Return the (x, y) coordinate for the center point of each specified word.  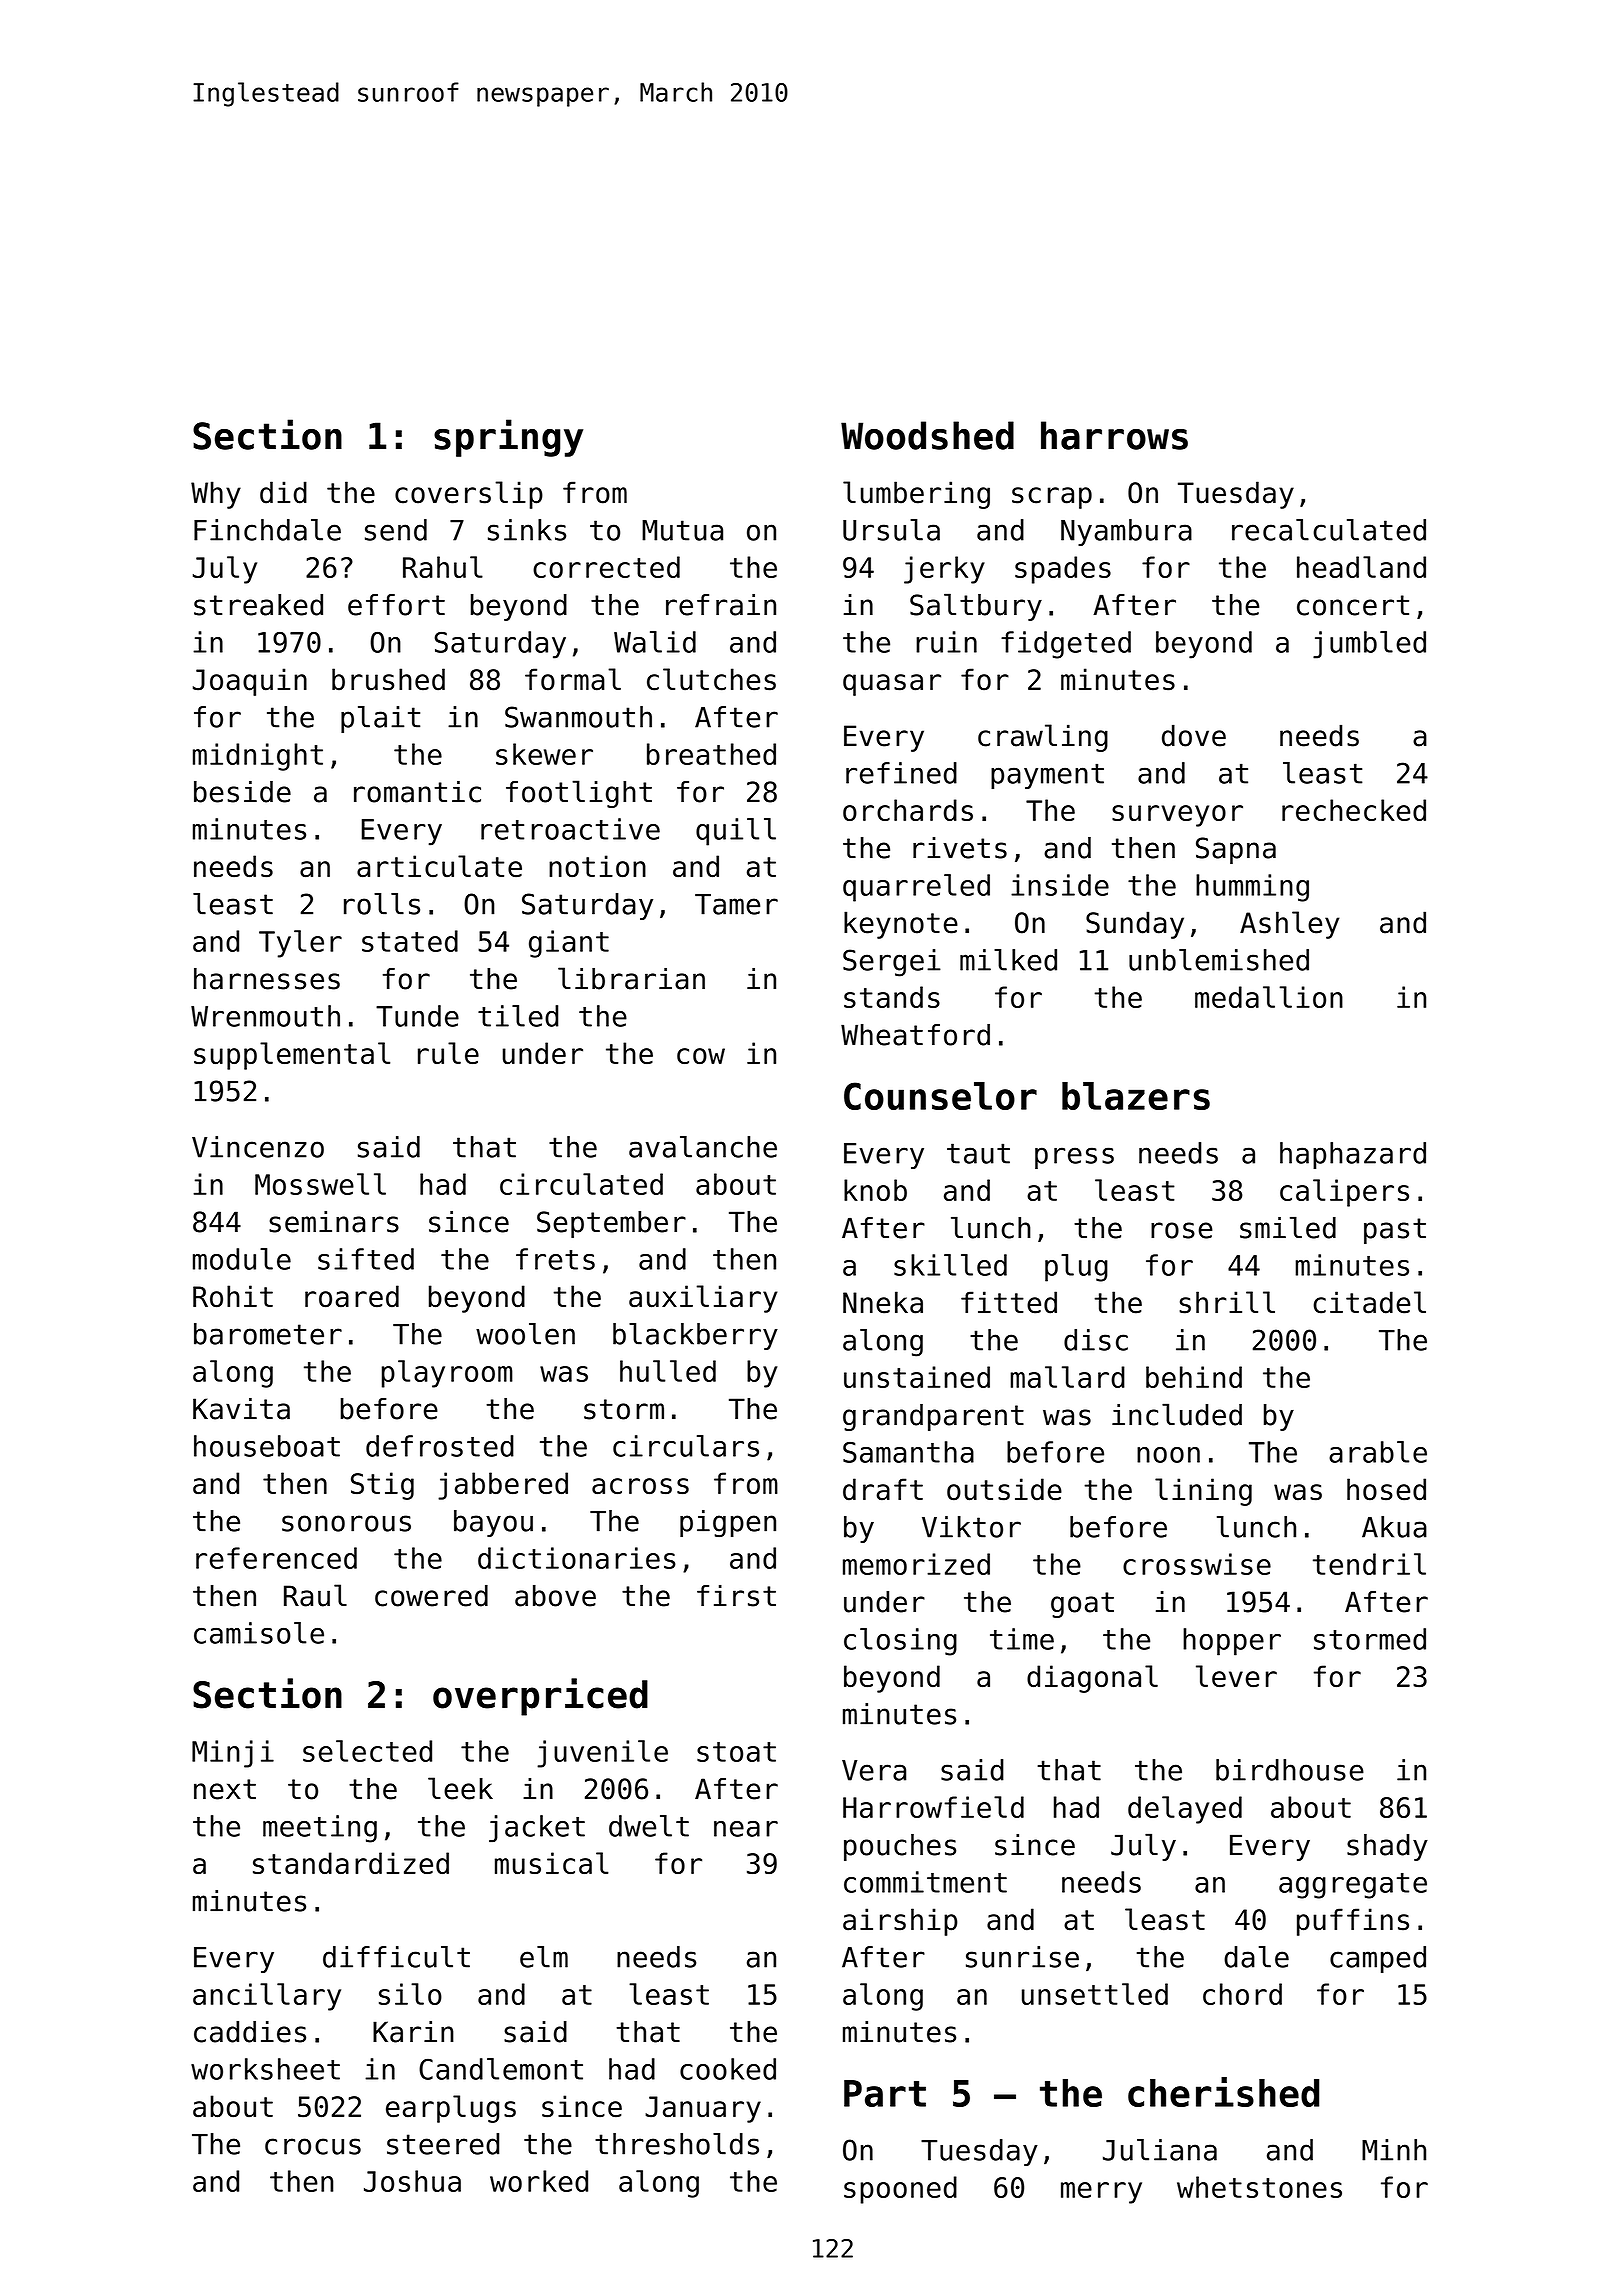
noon (1168, 1455)
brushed (388, 679)
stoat (736, 1752)
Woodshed (927, 435)
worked (539, 2181)
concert (1353, 605)
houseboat (267, 1446)
